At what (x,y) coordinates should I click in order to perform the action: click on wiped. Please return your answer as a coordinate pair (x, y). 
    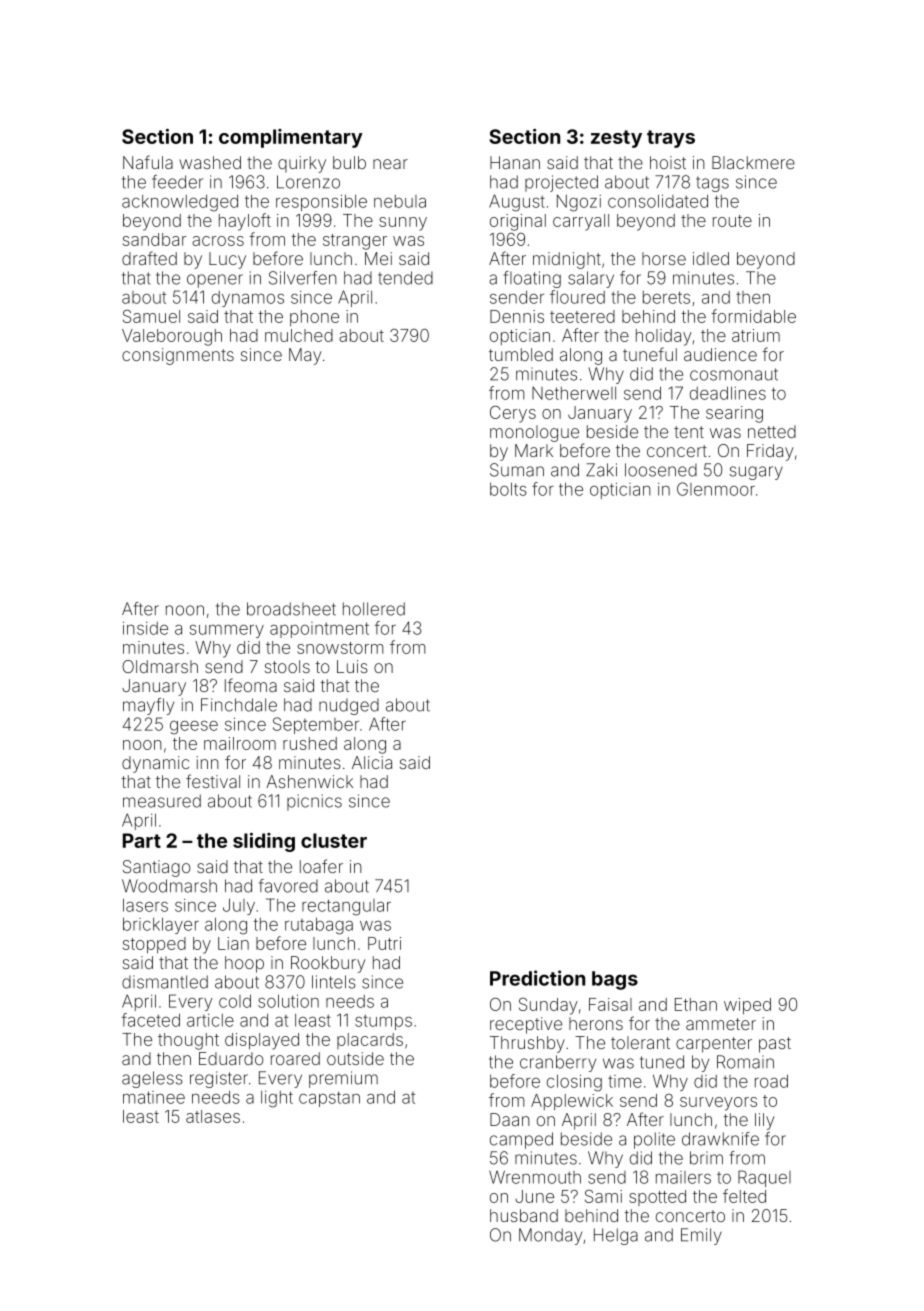
    Looking at the image, I should click on (747, 1006).
